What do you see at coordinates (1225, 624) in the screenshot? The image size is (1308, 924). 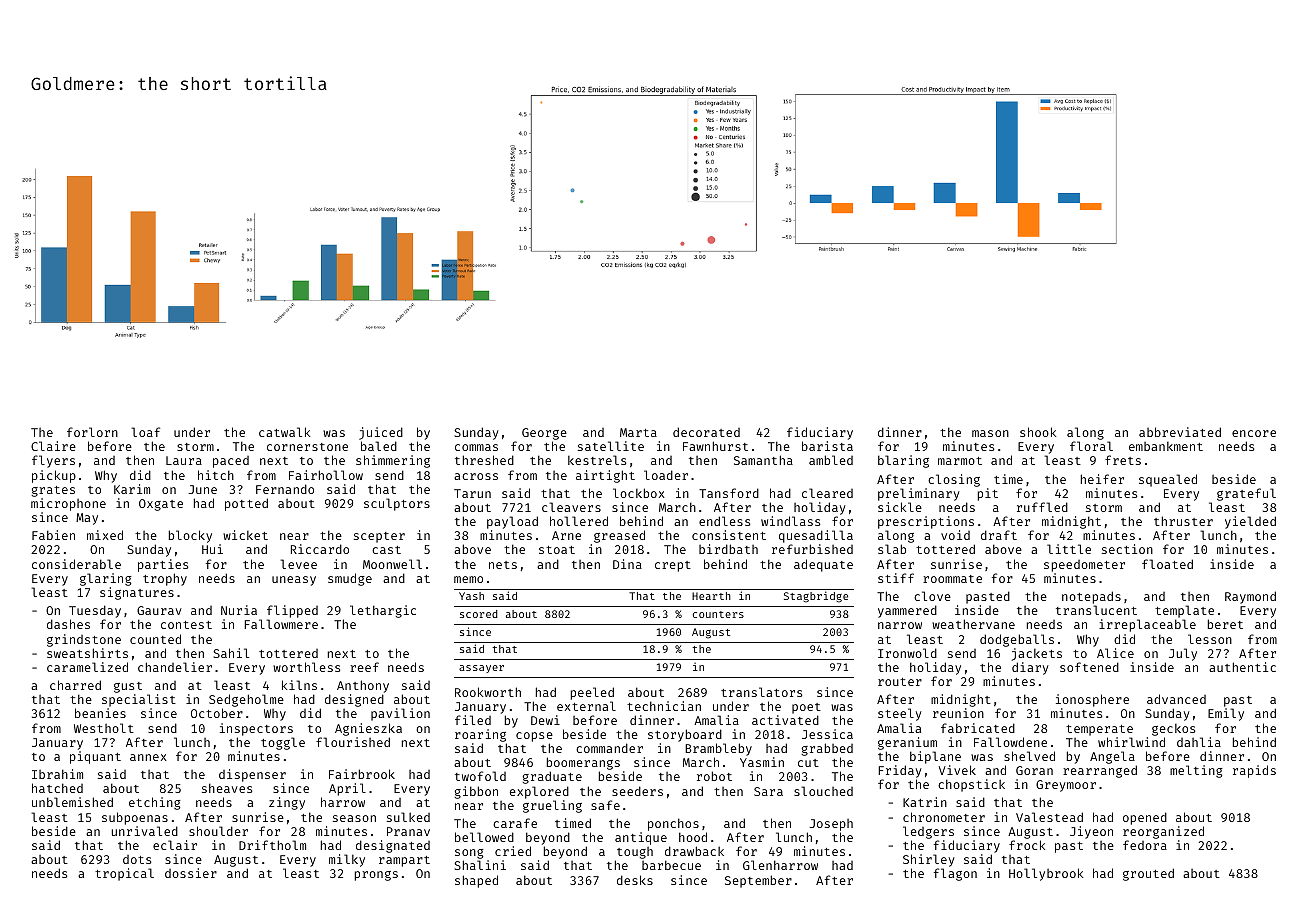 I see `beret` at bounding box center [1225, 624].
